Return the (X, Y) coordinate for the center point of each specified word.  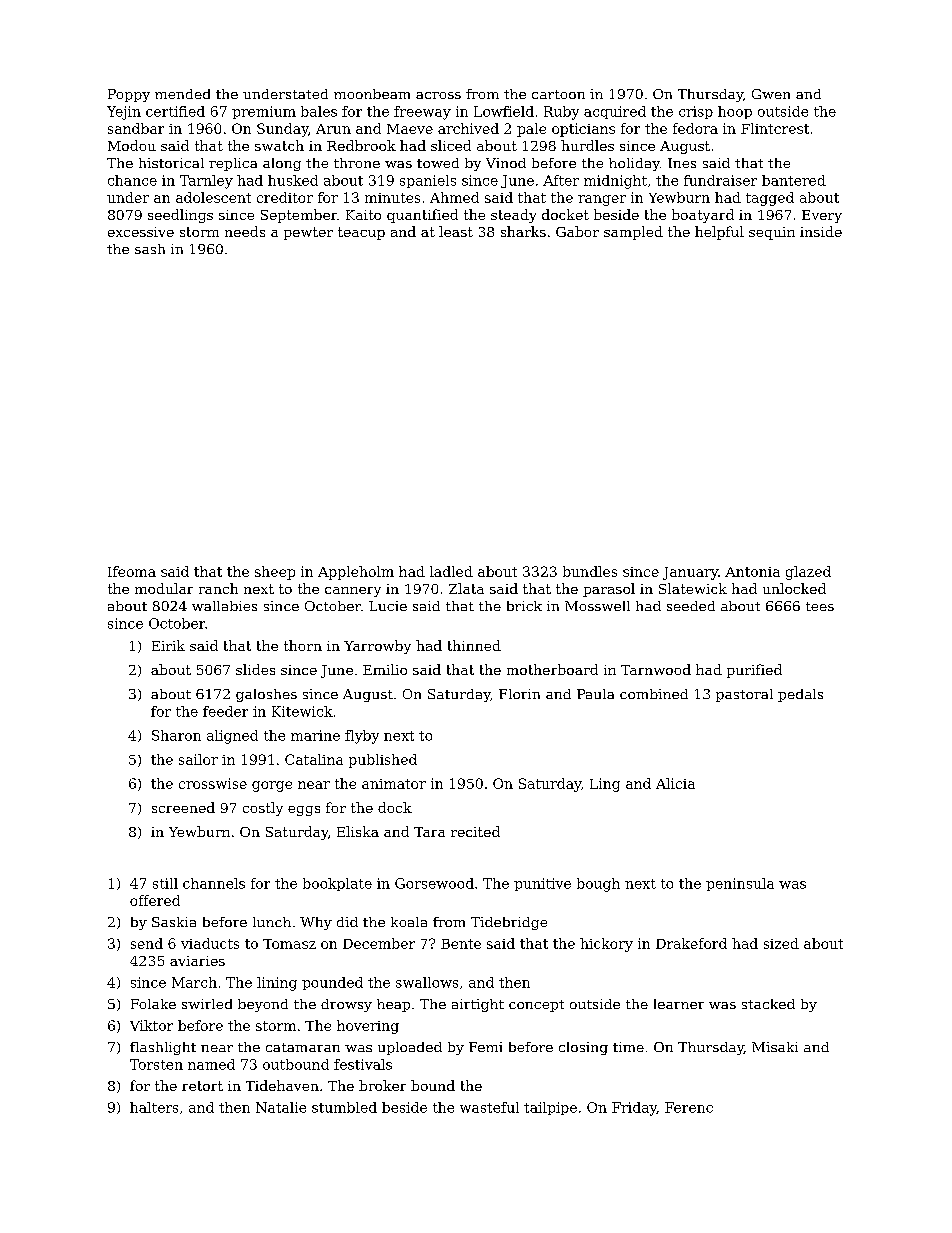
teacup (361, 233)
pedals (800, 695)
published (383, 761)
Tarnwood (656, 669)
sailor (198, 759)
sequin (772, 233)
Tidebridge (509, 923)
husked (293, 180)
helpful (719, 233)
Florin (519, 694)
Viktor (151, 1025)
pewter (308, 233)
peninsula (740, 884)
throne (357, 163)
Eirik (168, 645)
